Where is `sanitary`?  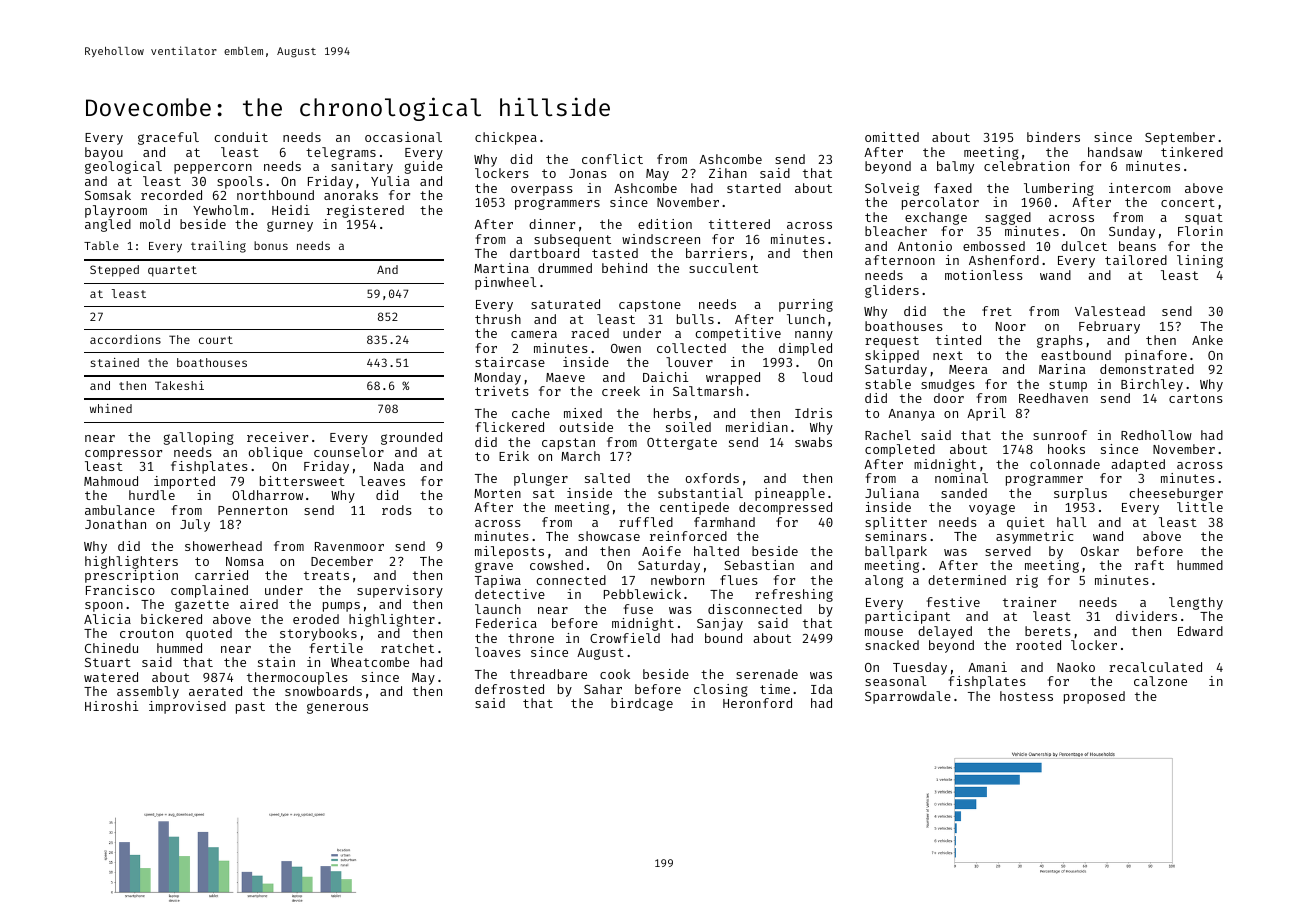 sanitary is located at coordinates (362, 167).
